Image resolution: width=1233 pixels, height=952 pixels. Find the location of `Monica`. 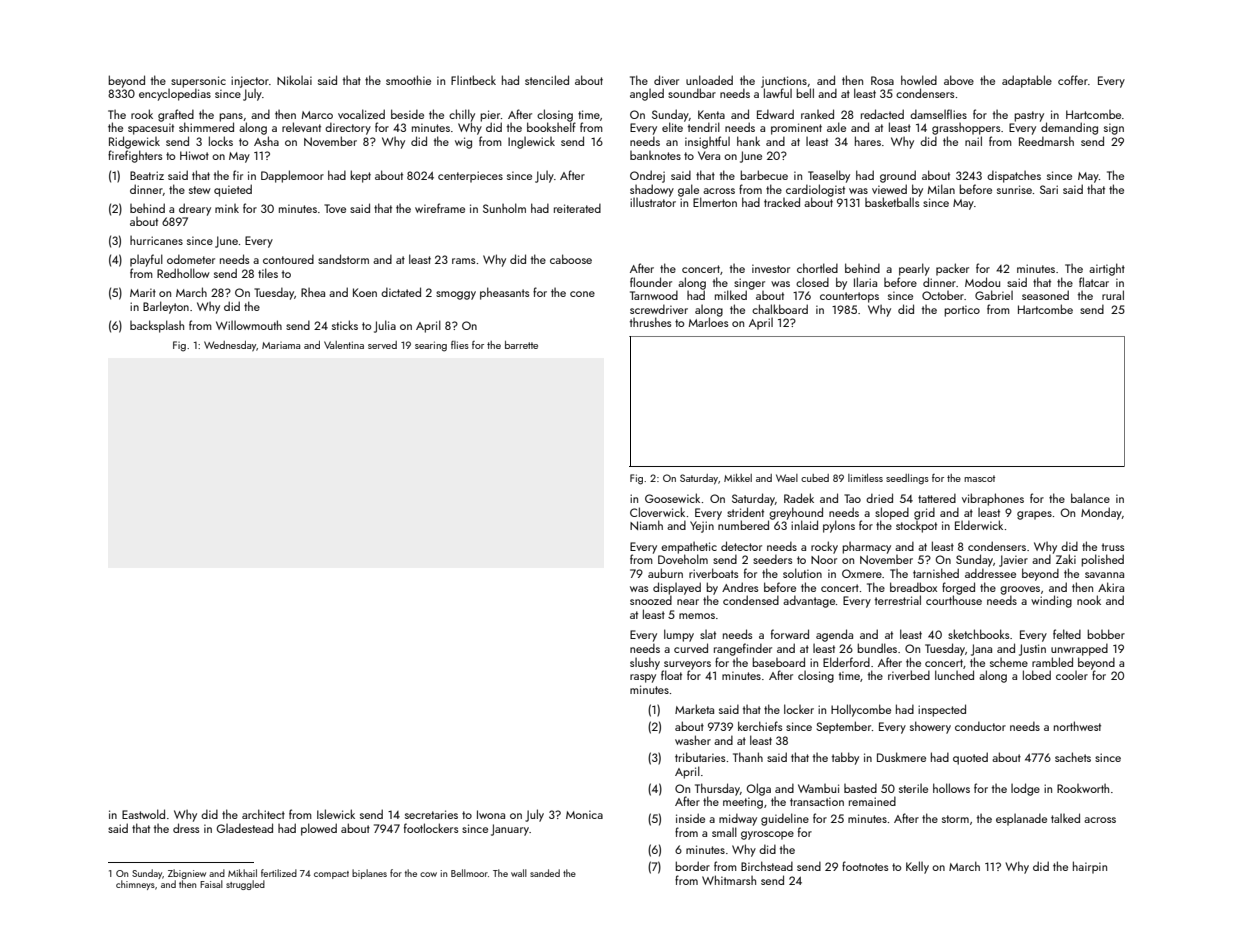

Monica is located at coordinates (584, 814).
